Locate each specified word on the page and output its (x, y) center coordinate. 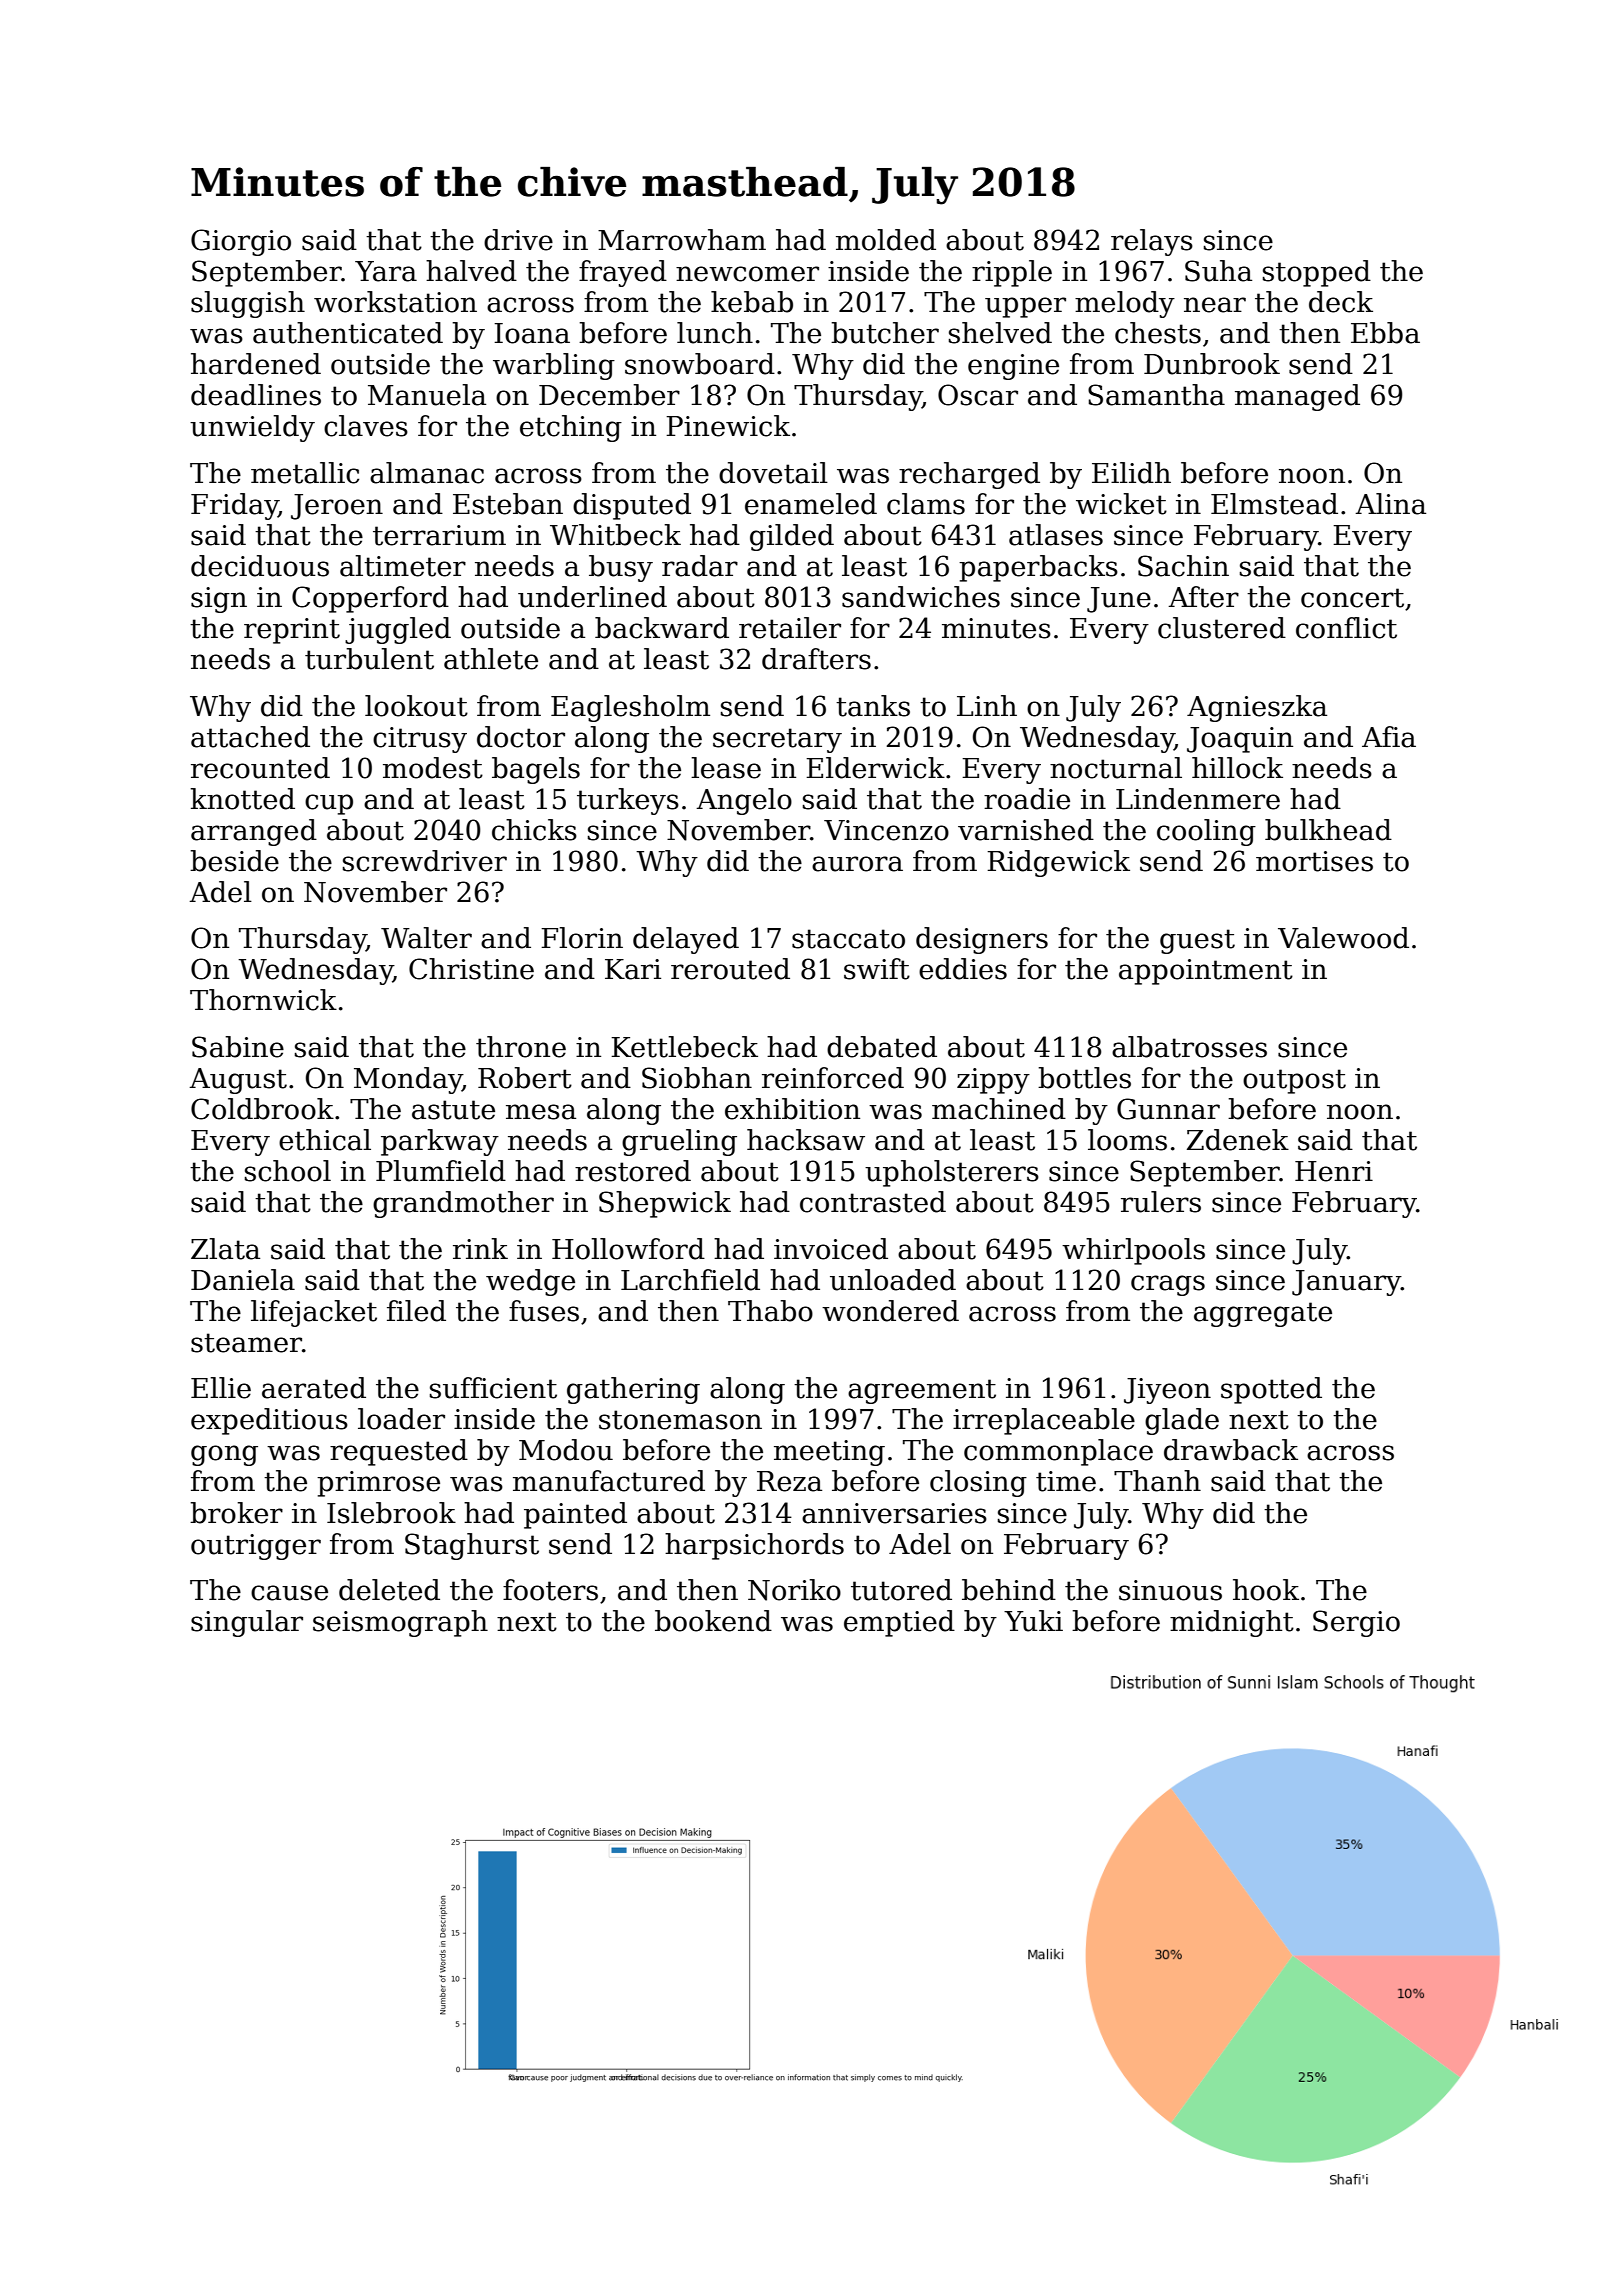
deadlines (256, 395)
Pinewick (728, 426)
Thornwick (263, 1000)
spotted (1271, 1390)
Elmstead (1274, 504)
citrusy (420, 740)
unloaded (893, 1280)
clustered (1222, 628)
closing (978, 1483)
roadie (1027, 799)
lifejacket (314, 1313)
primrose (378, 1484)
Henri (1334, 1171)
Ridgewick (1058, 863)
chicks (534, 830)
